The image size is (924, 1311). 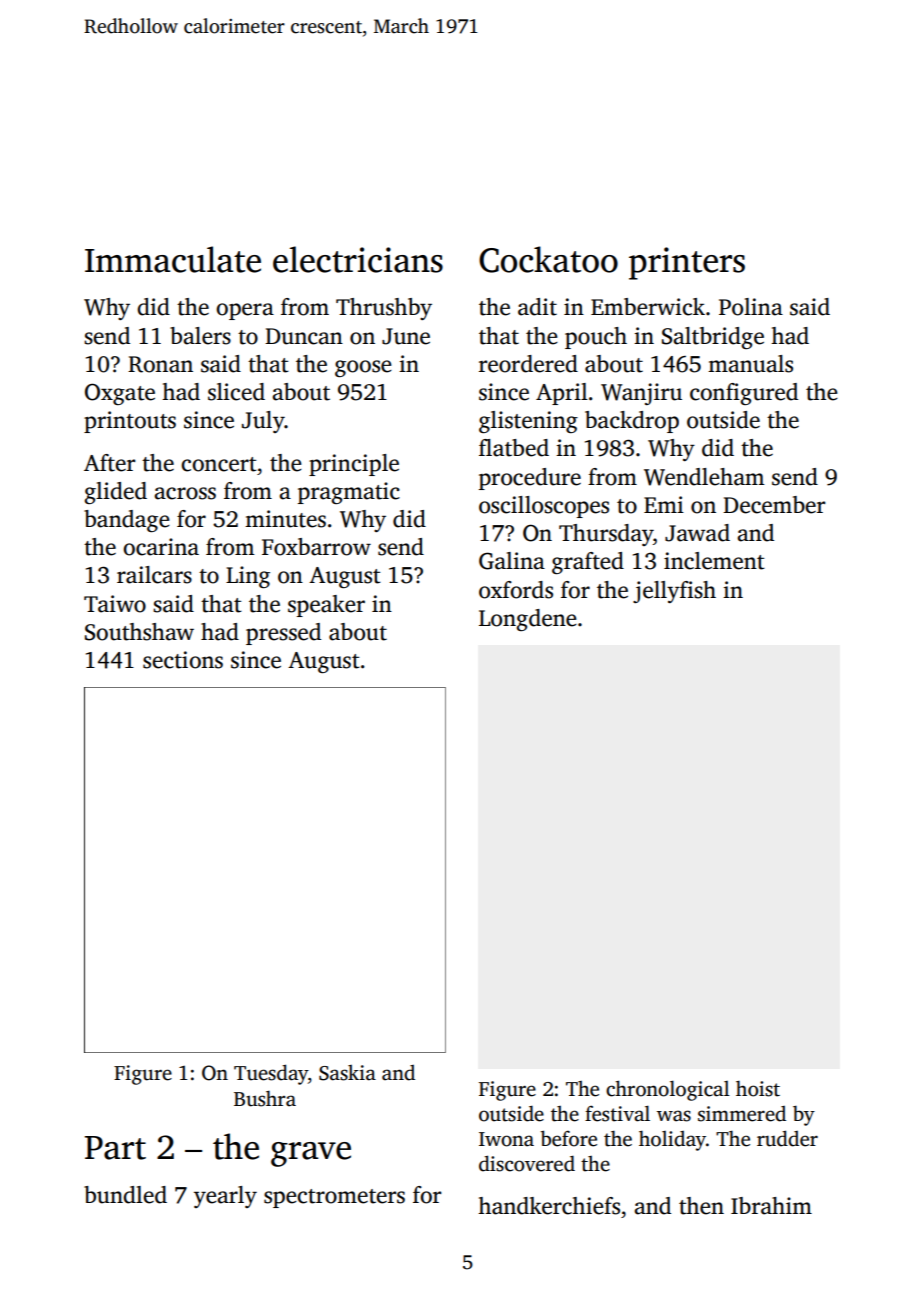 I want to click on Tuesday, so click(x=271, y=1074).
